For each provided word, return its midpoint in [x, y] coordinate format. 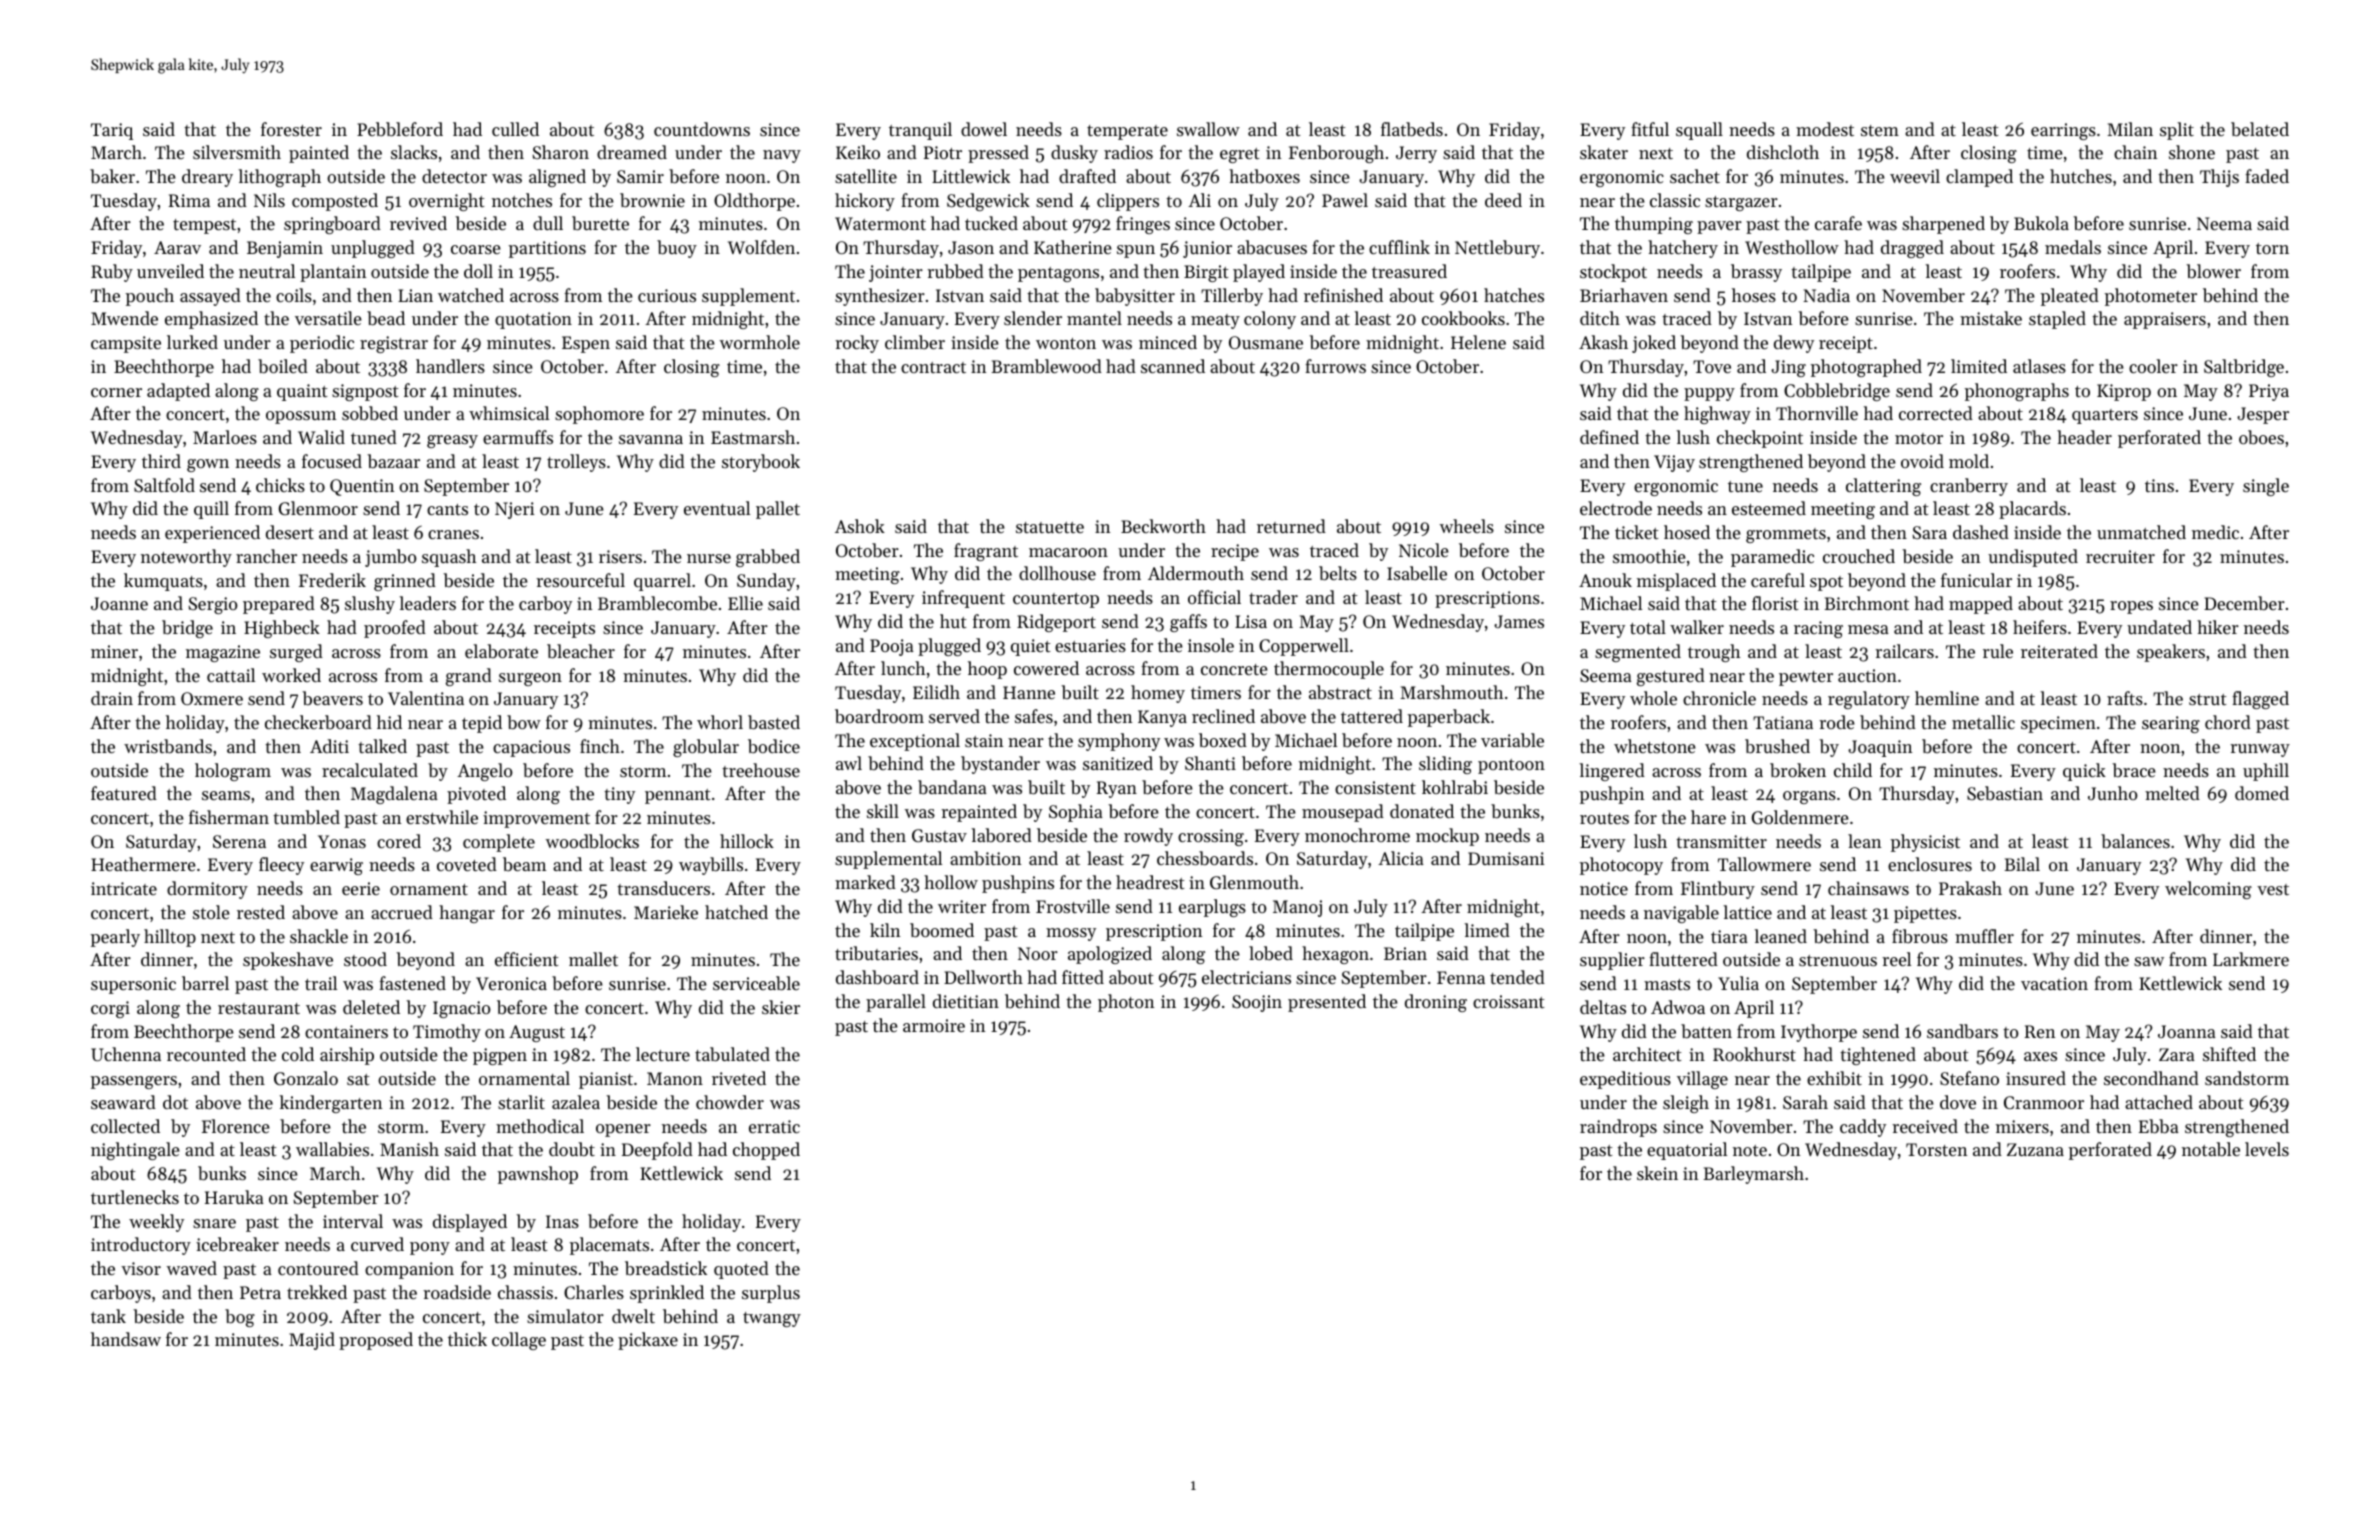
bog [240, 1318]
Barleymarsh [1753, 1175]
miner [114, 651]
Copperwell [1304, 647]
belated [2260, 129]
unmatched [2141, 532]
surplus [771, 1294]
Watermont [880, 223]
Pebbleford [400, 129]
